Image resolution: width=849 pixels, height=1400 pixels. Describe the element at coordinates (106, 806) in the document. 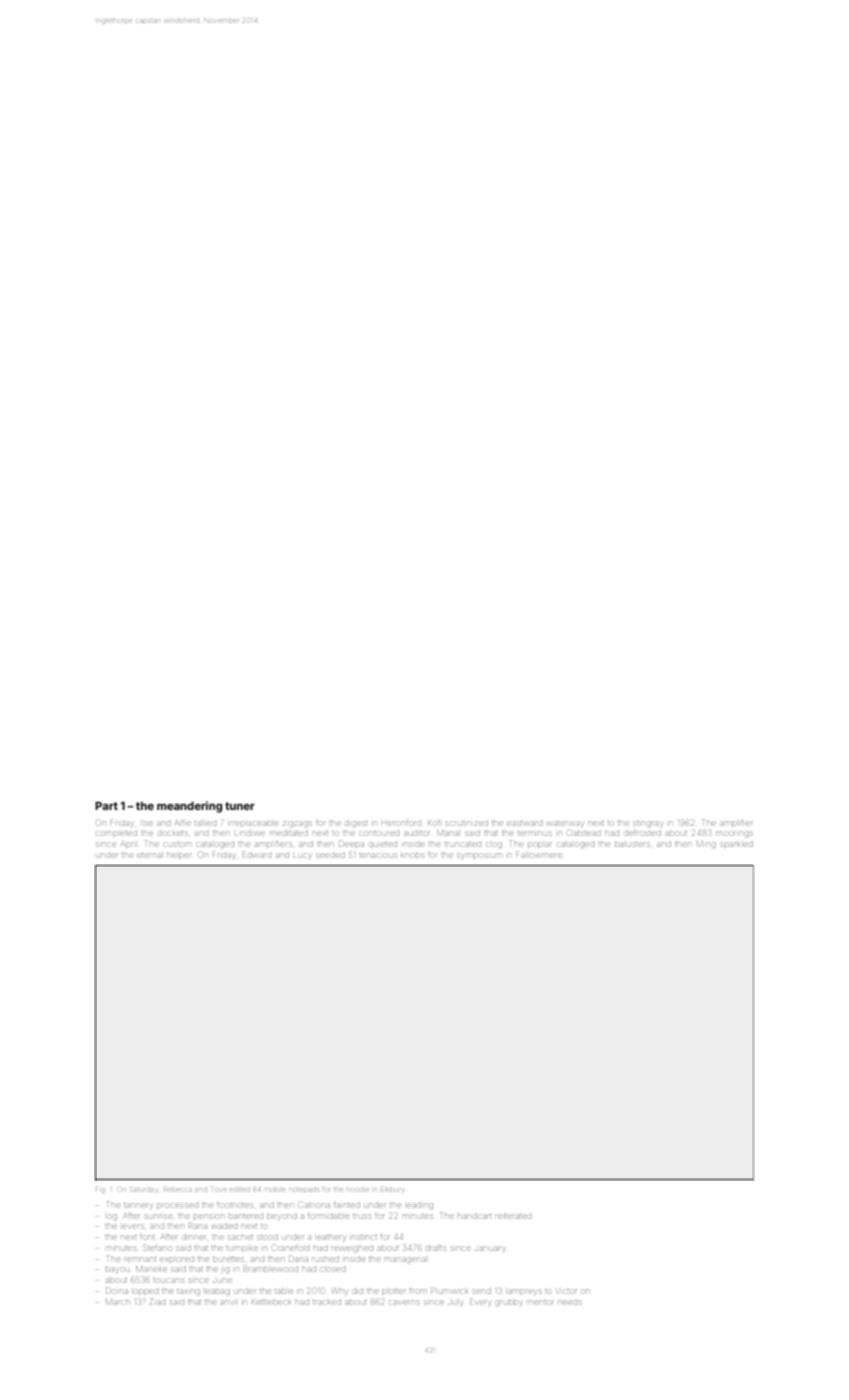

I see `Part` at that location.
